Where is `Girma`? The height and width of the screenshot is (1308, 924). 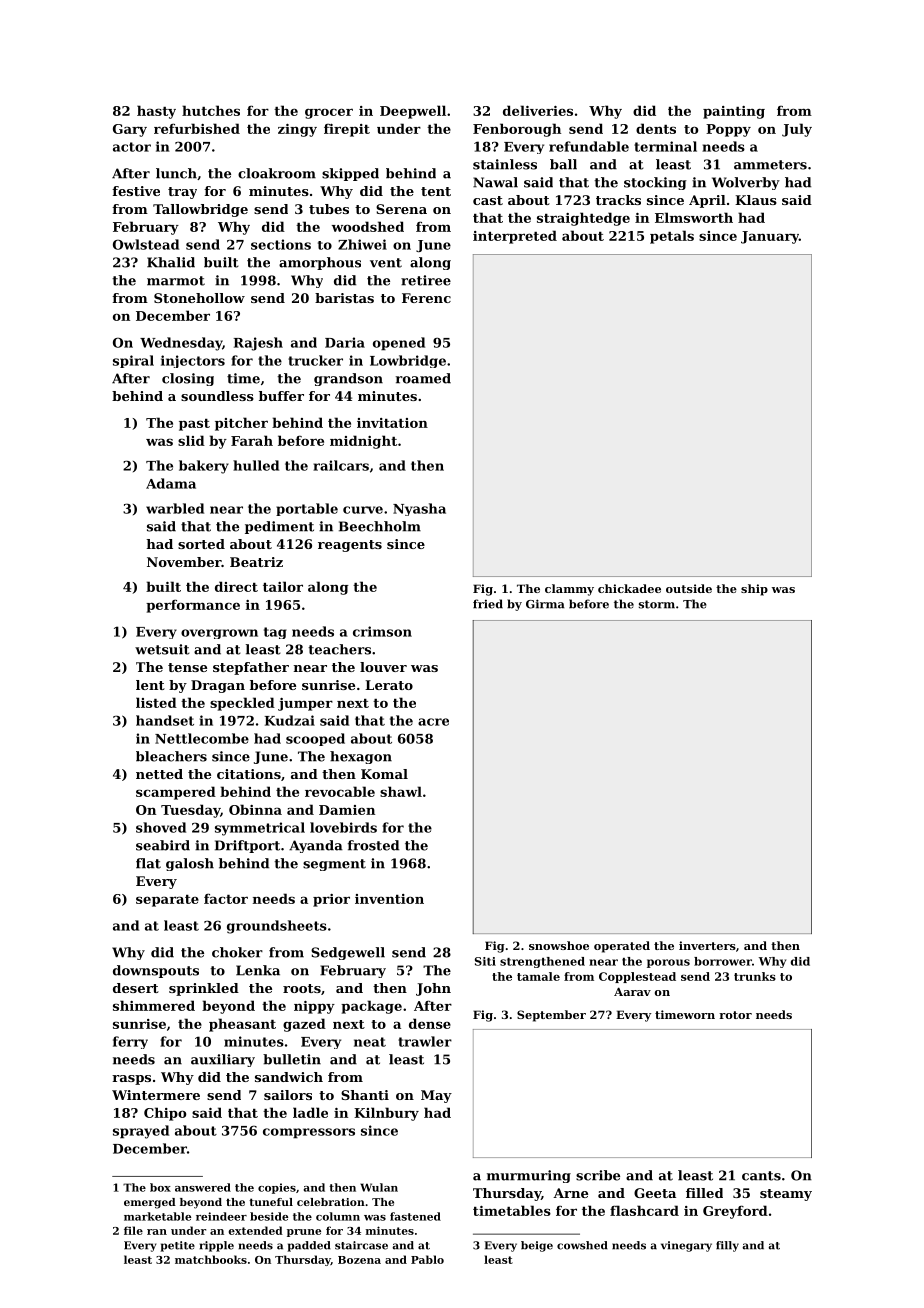
Girma is located at coordinates (545, 604).
